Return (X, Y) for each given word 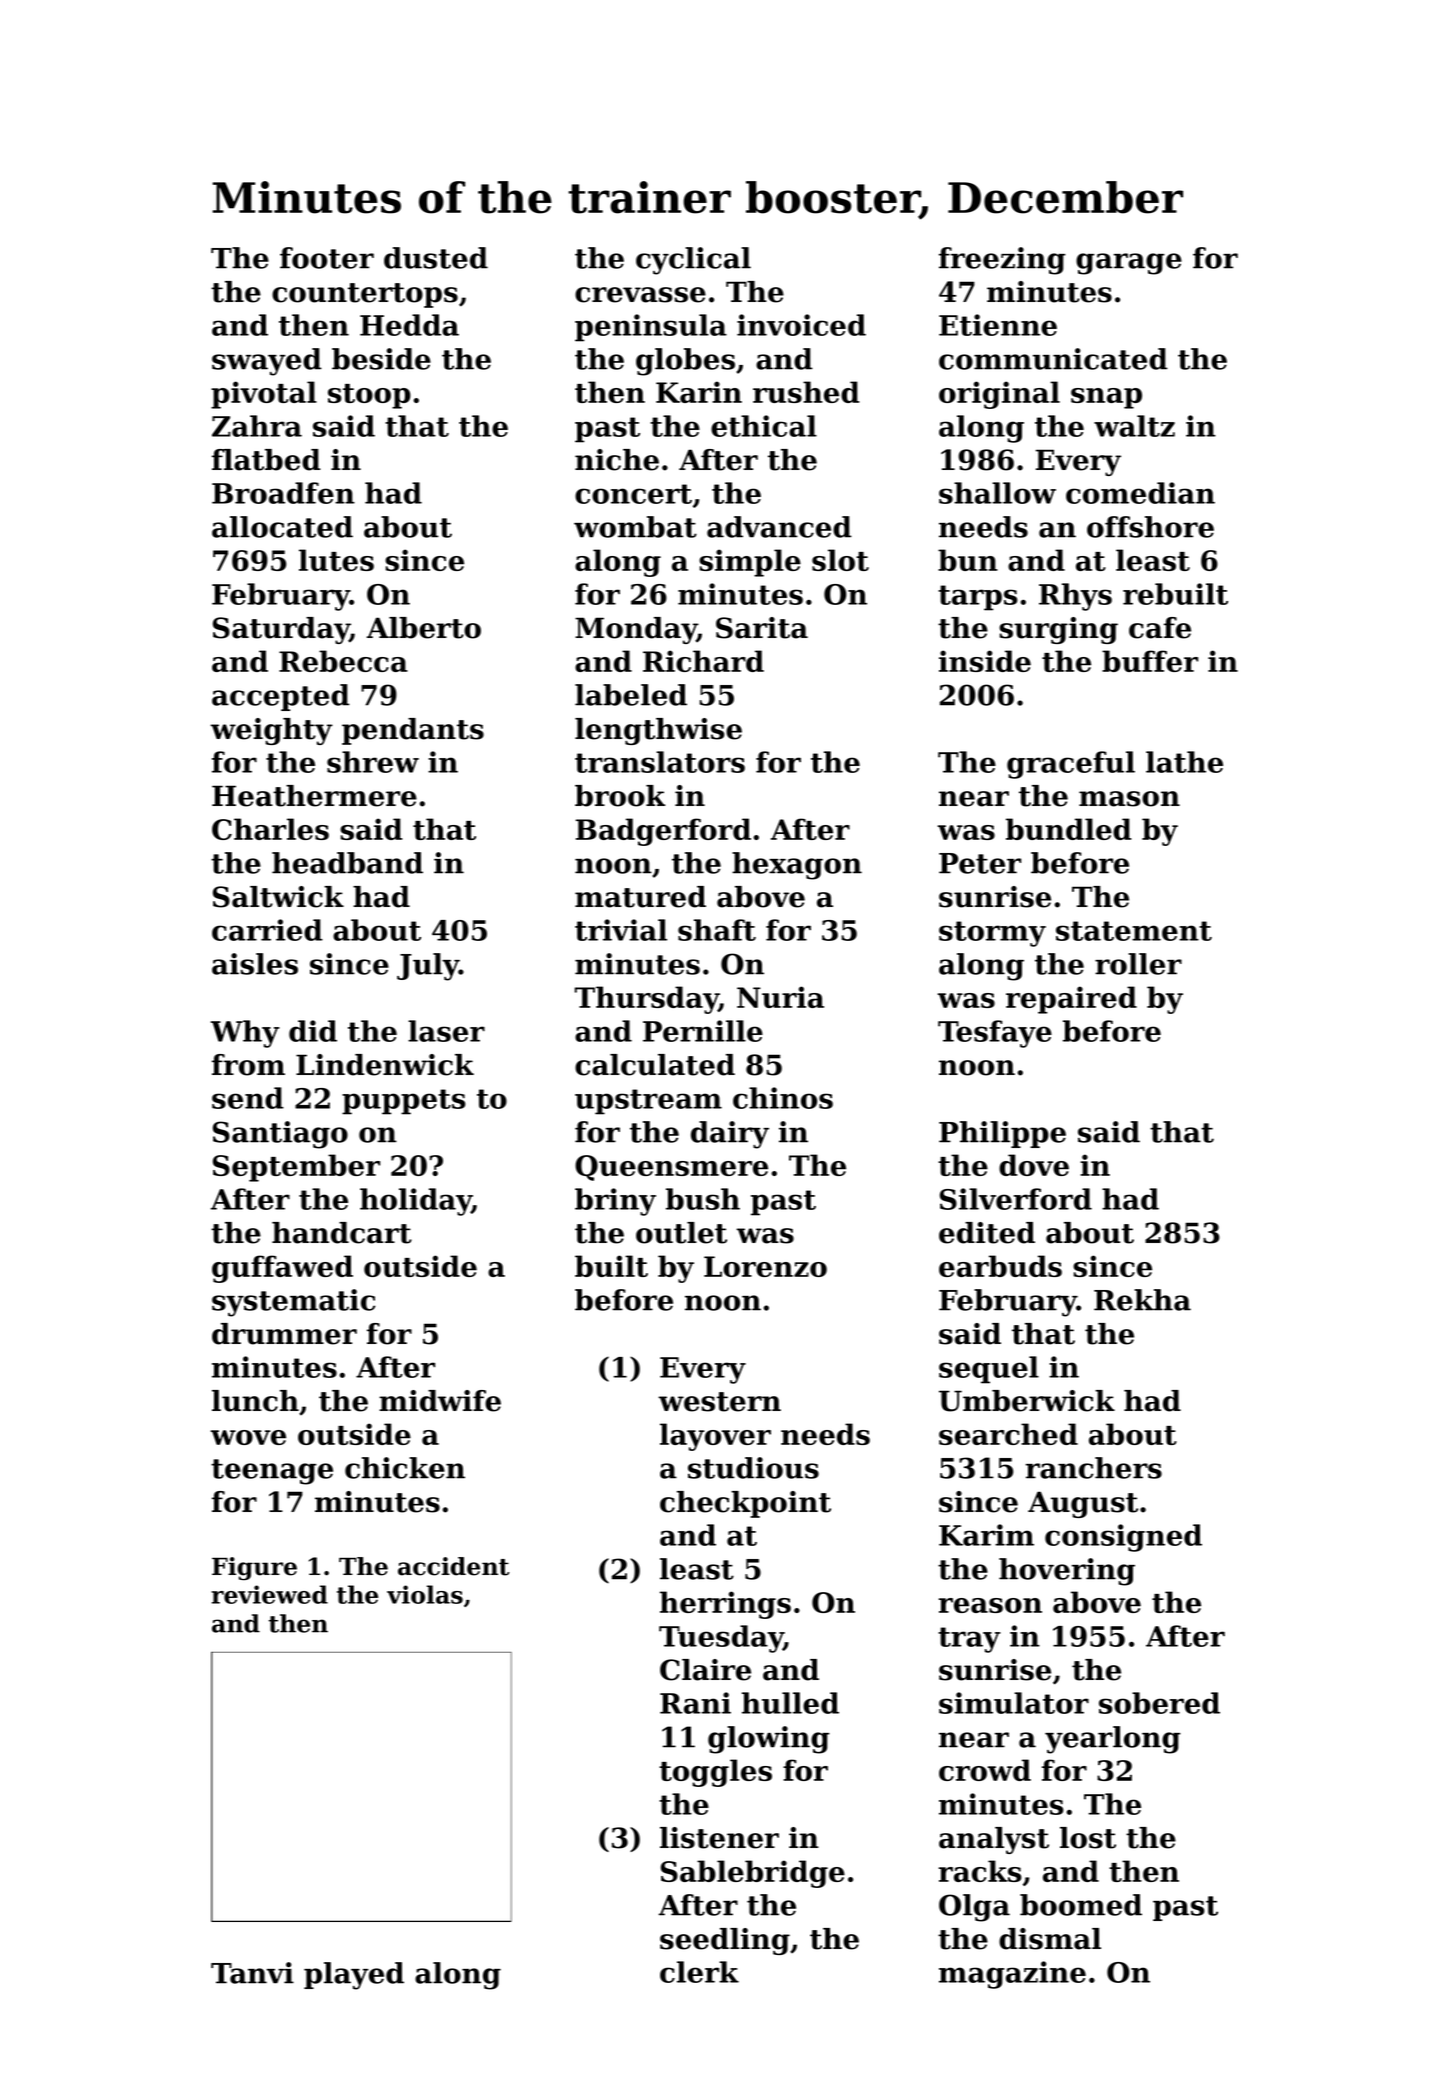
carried (267, 930)
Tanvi (252, 1973)
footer (327, 258)
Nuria (780, 997)
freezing (1002, 261)
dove (1034, 1165)
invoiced (801, 325)
